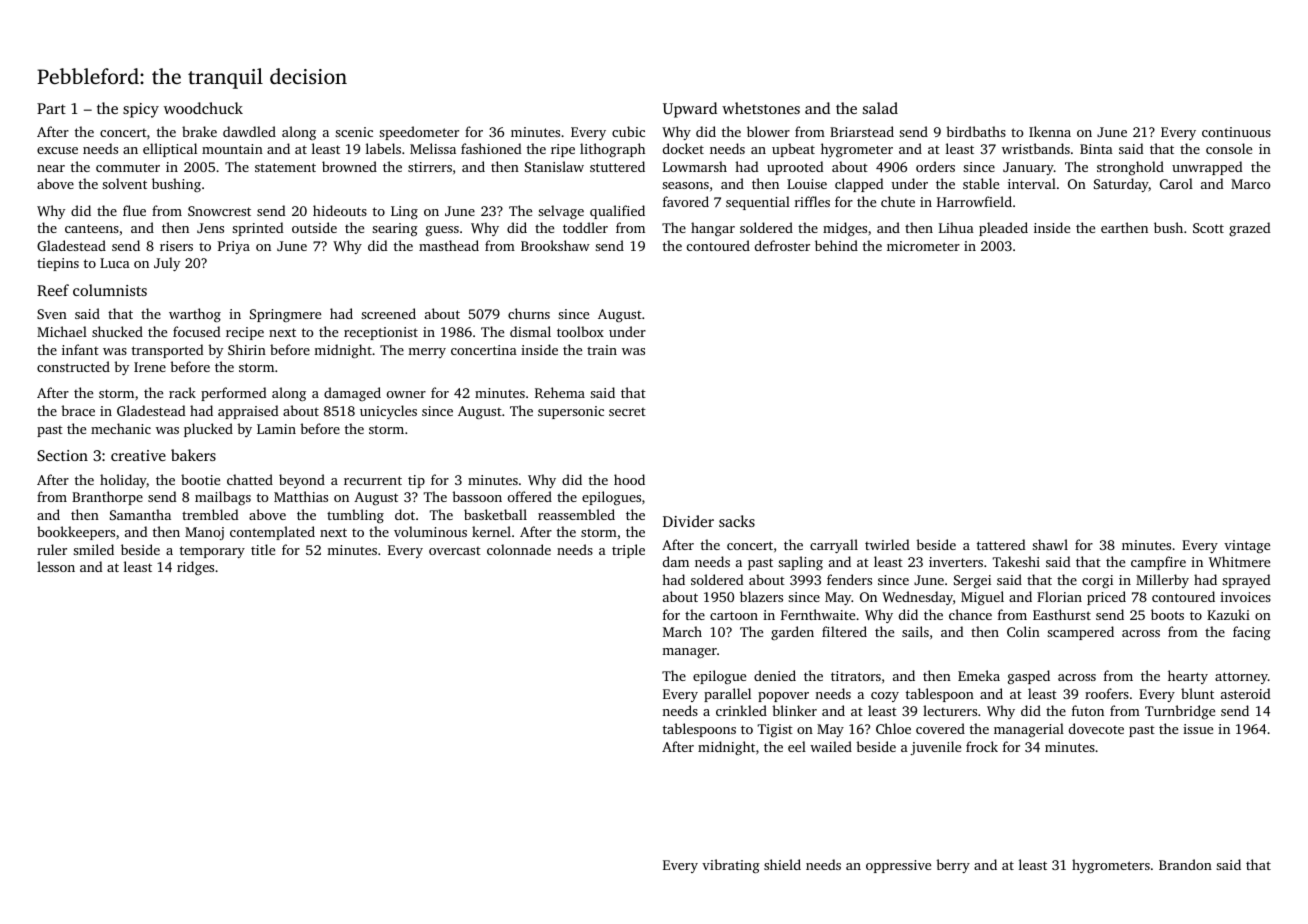 Image resolution: width=1308 pixels, height=924 pixels. Describe the element at coordinates (731, 866) in the page. I see `vibrating` at that location.
